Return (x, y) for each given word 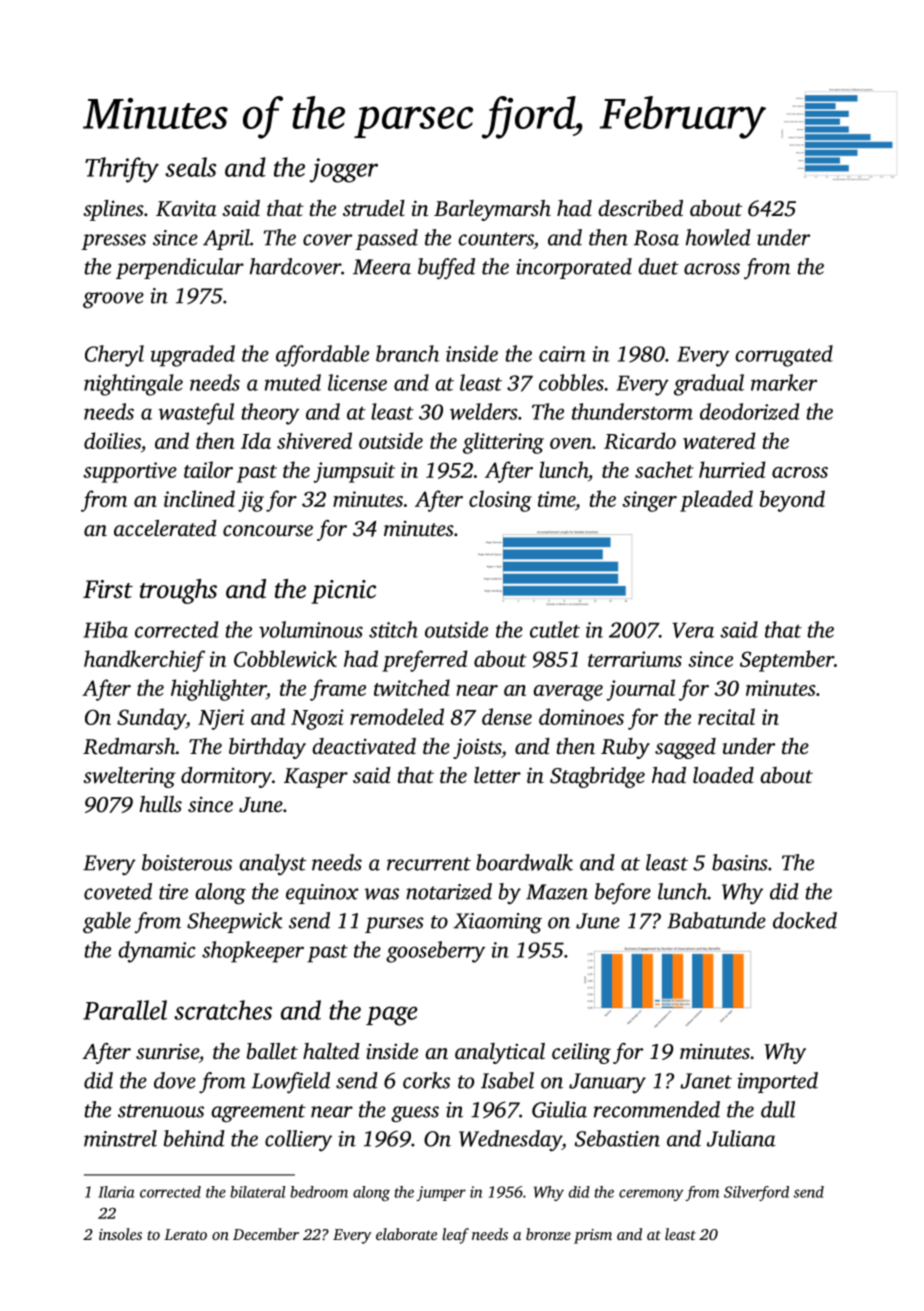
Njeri (221, 719)
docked (805, 920)
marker (784, 382)
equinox (322, 894)
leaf (455, 1236)
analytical (500, 1053)
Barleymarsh (492, 210)
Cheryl (114, 356)
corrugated (784, 356)
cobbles (571, 382)
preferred (424, 661)
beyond (792, 501)
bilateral (257, 1192)
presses (113, 242)
